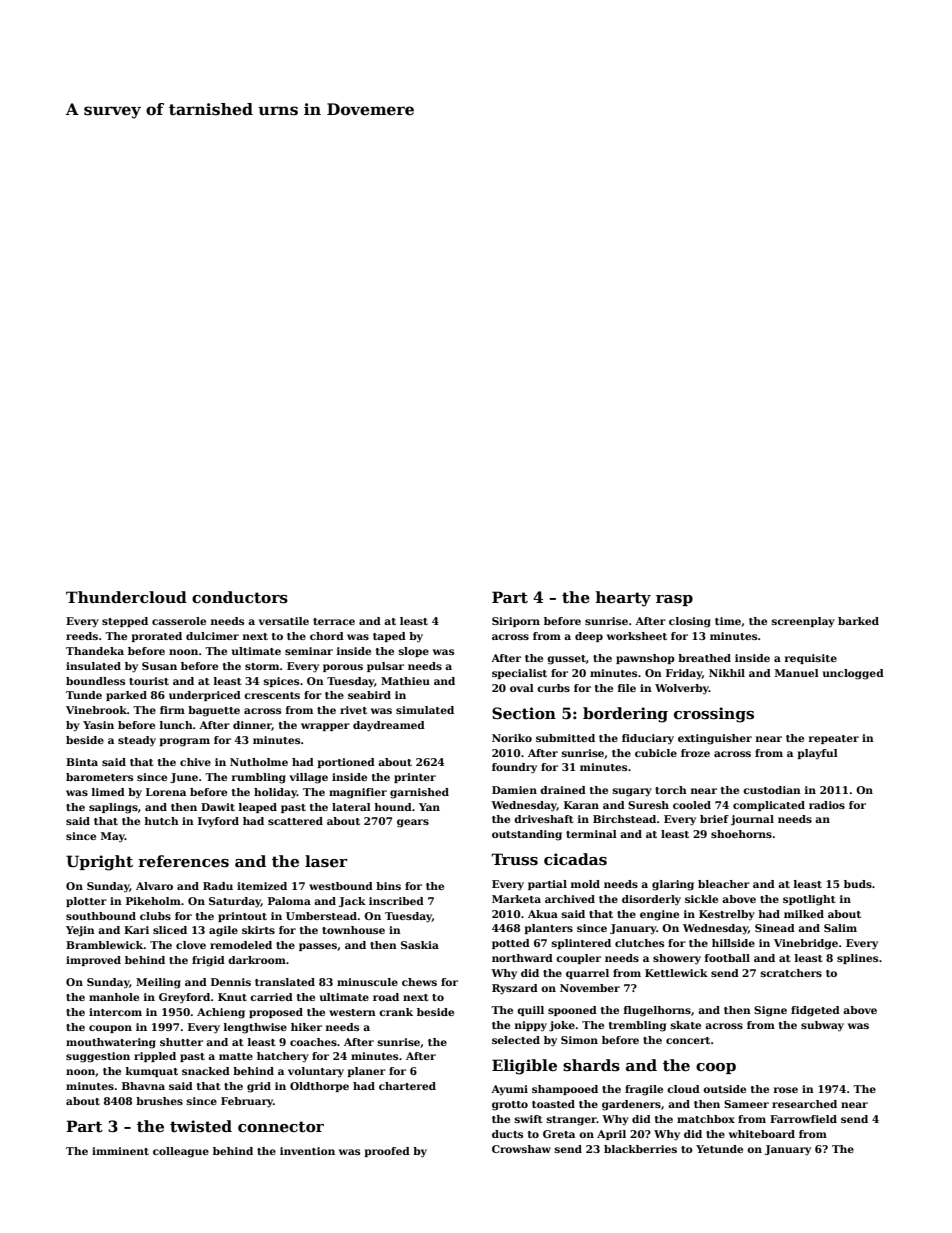  What do you see at coordinates (307, 1151) in the image?
I see `invention` at bounding box center [307, 1151].
